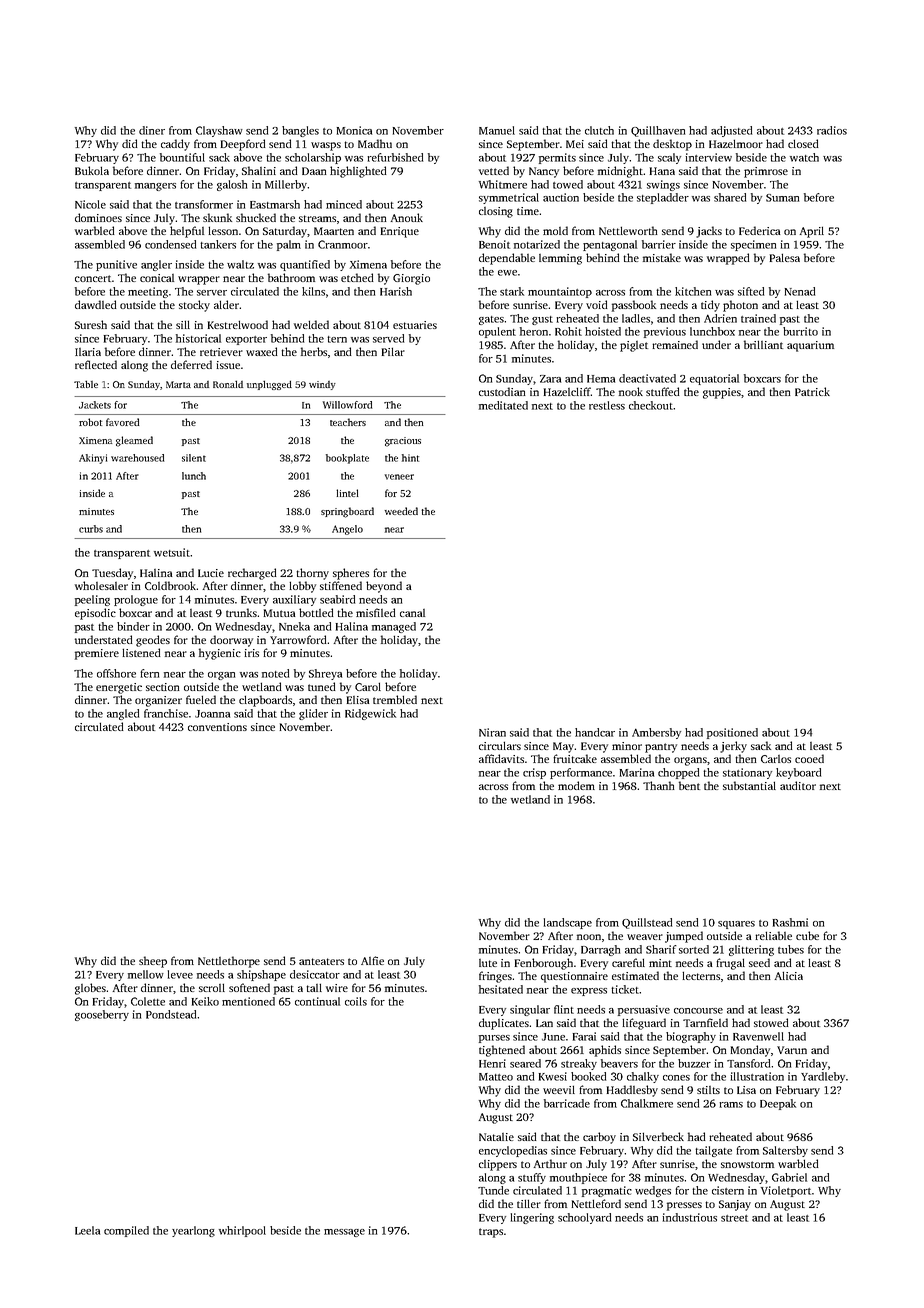  Describe the element at coordinates (403, 442) in the screenshot. I see `gracious` at that location.
